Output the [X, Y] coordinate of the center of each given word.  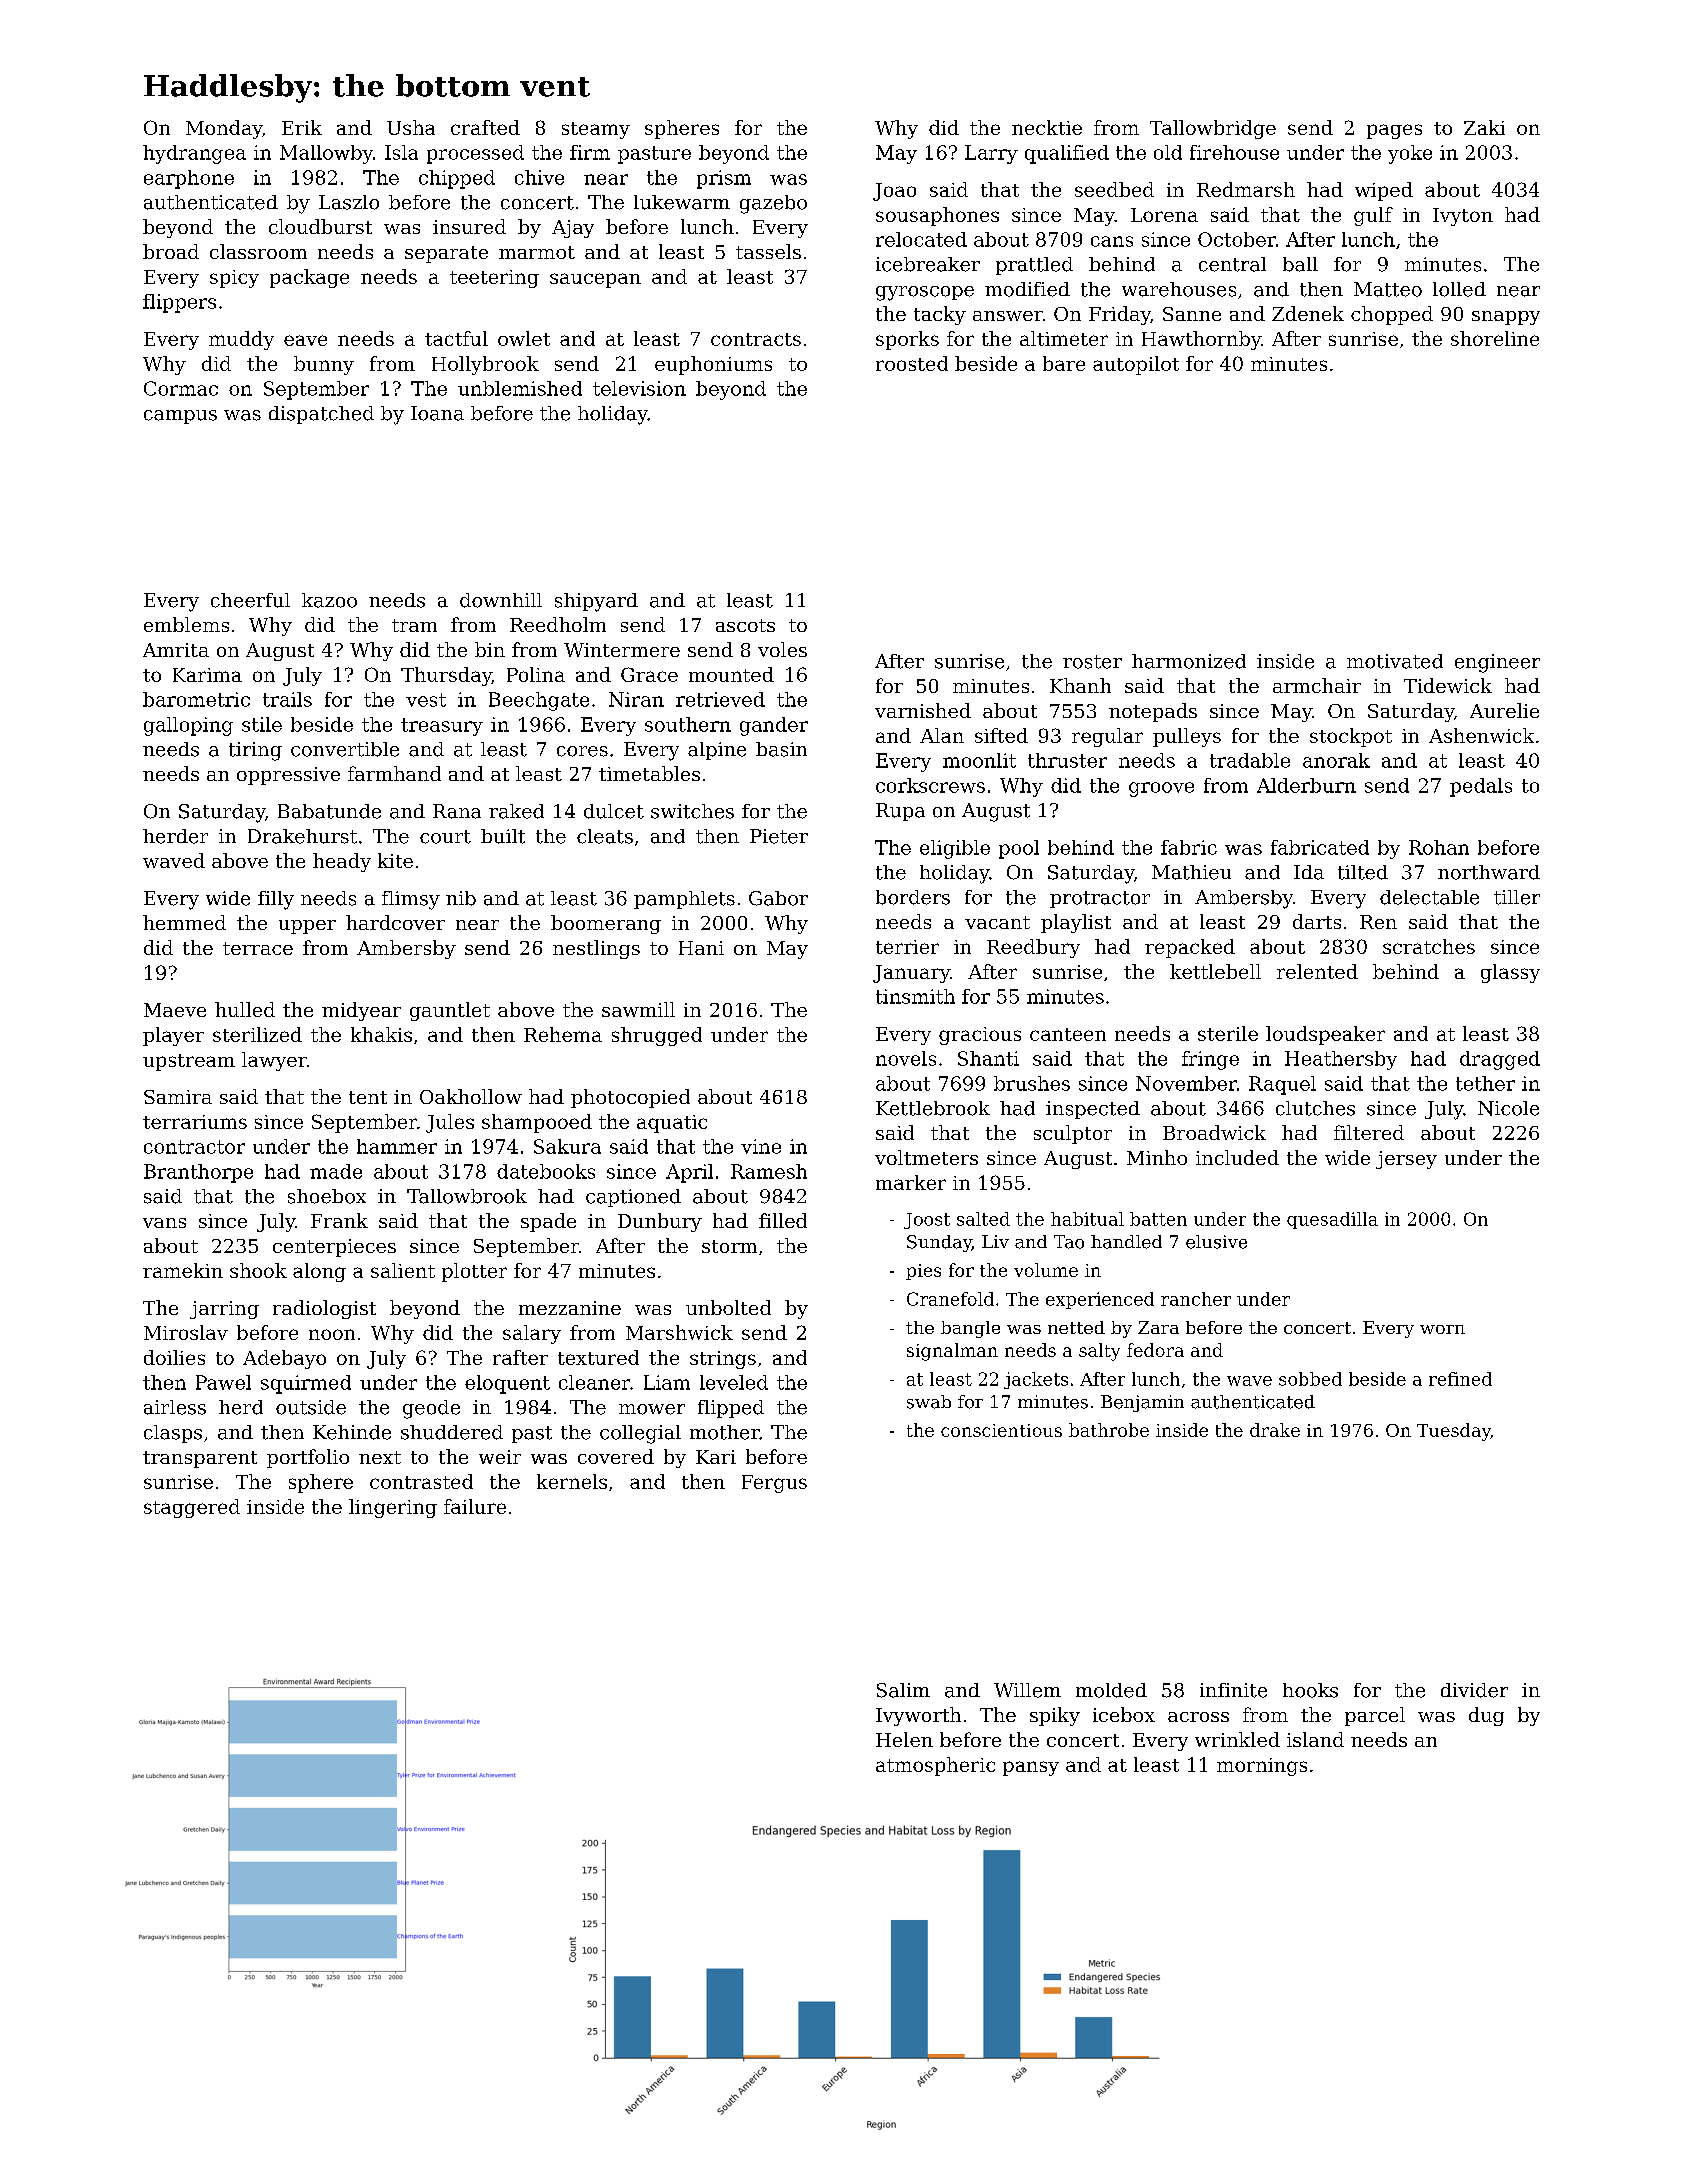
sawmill [638, 1009]
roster [1092, 662]
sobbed [1310, 1379]
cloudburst [320, 226]
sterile [1228, 1033]
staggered [192, 1508]
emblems [186, 624]
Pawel [223, 1382]
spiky [1055, 1716]
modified [1027, 289]
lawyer [274, 1061]
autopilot [1136, 365]
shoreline [1495, 338]
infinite [1233, 1690]
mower [652, 1409]
